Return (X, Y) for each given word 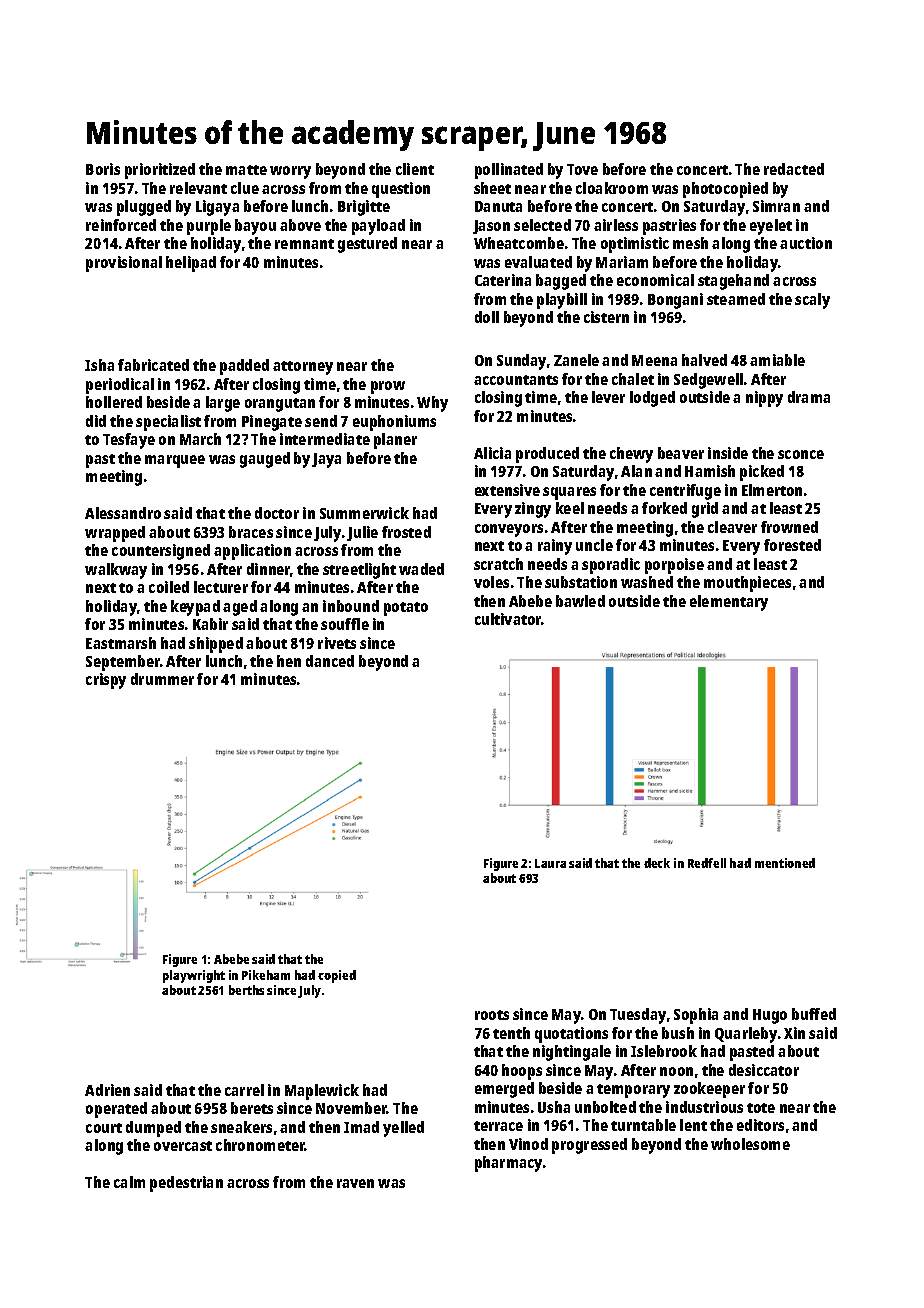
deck (657, 863)
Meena (654, 360)
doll (487, 317)
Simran (776, 206)
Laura (550, 863)
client (415, 169)
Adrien (107, 1090)
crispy (106, 681)
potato (406, 609)
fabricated (153, 365)
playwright (194, 976)
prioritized (160, 171)
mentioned (785, 863)
